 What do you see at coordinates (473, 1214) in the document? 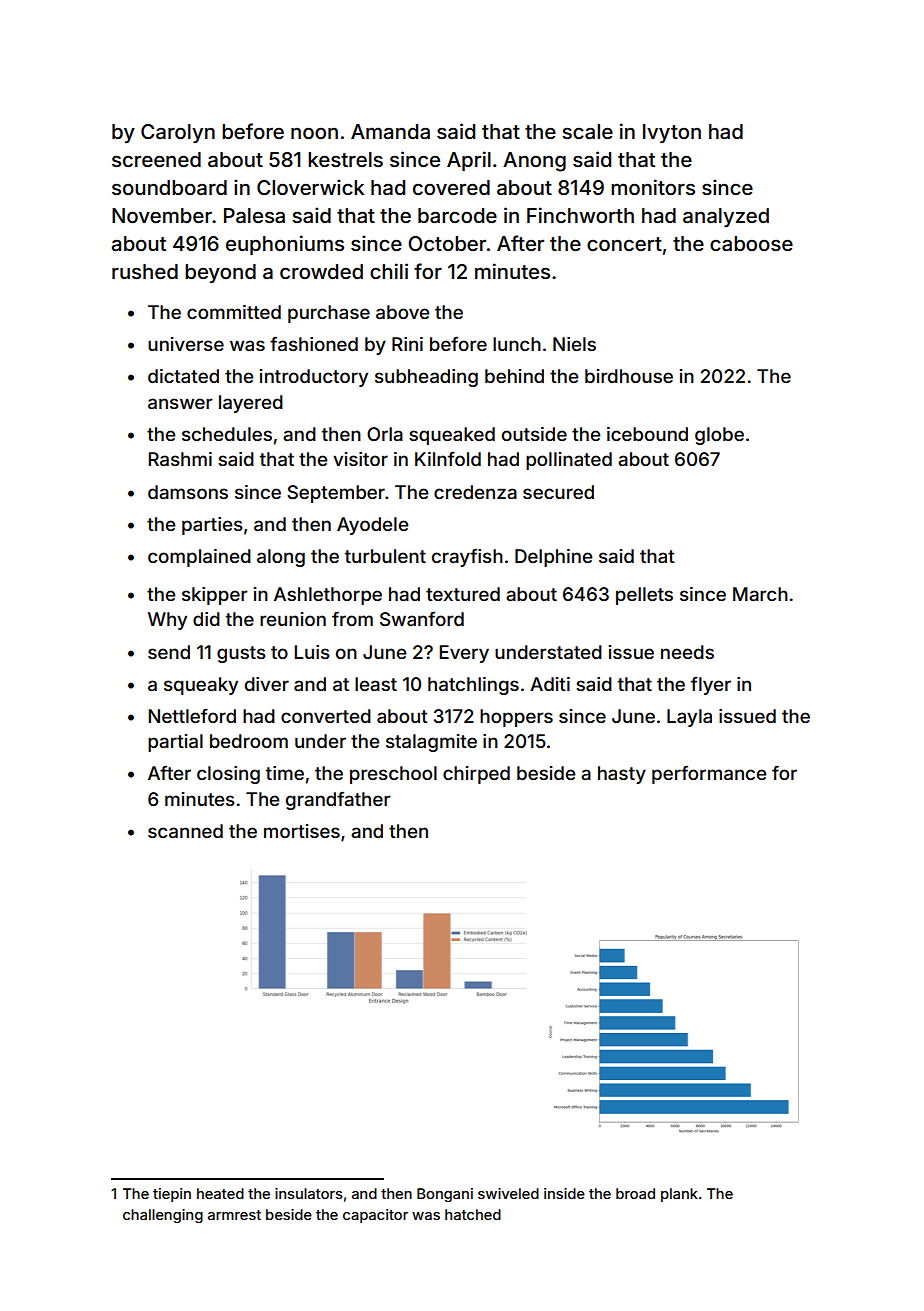
I see `hatched` at bounding box center [473, 1214].
